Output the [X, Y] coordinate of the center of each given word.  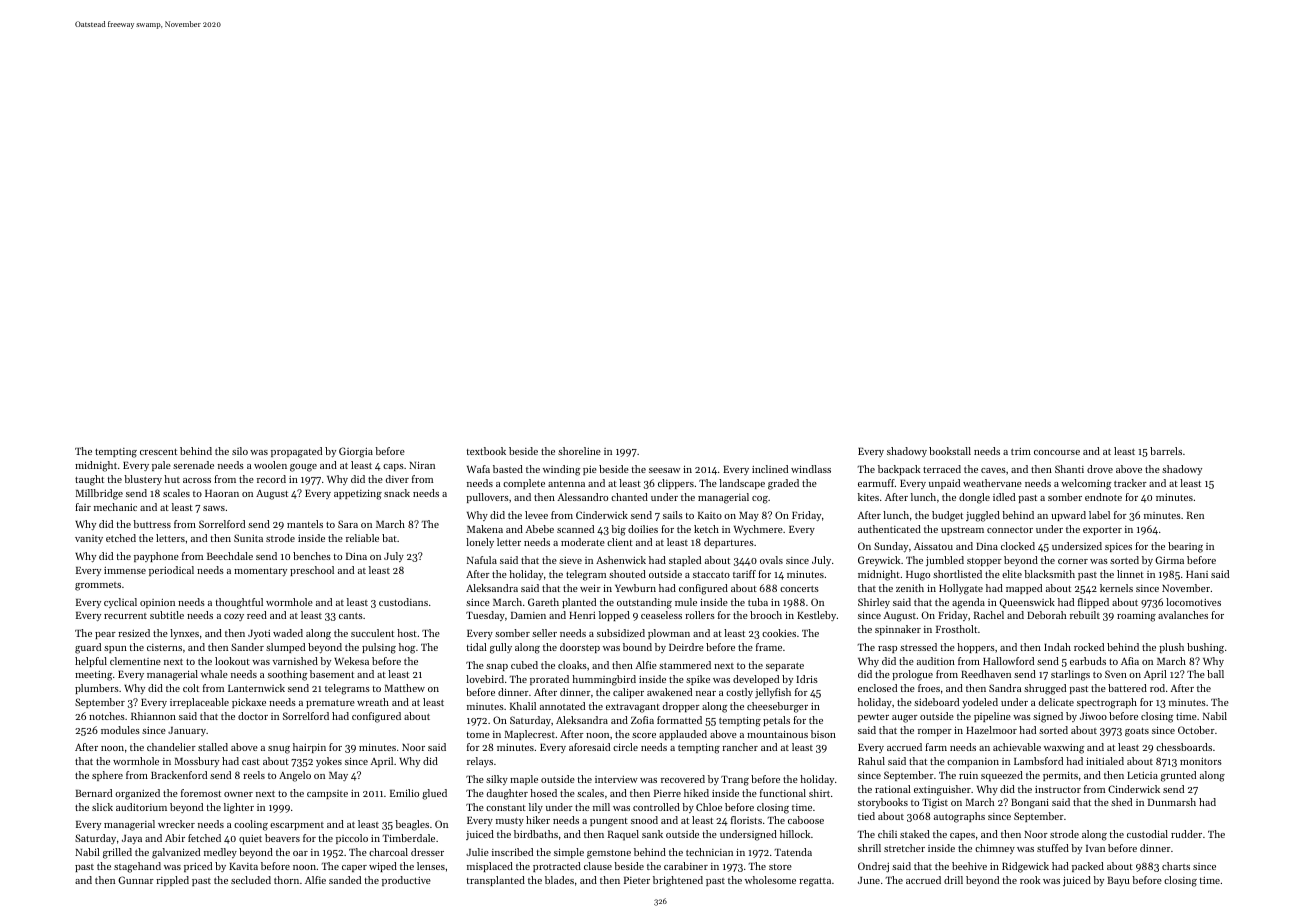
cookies [779, 633]
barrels [1166, 451]
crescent [158, 452]
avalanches [1183, 615]
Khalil [523, 706]
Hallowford [1008, 661]
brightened [678, 881]
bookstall [950, 451]
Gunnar [136, 880]
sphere [107, 776]
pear [105, 635]
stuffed [1053, 848]
